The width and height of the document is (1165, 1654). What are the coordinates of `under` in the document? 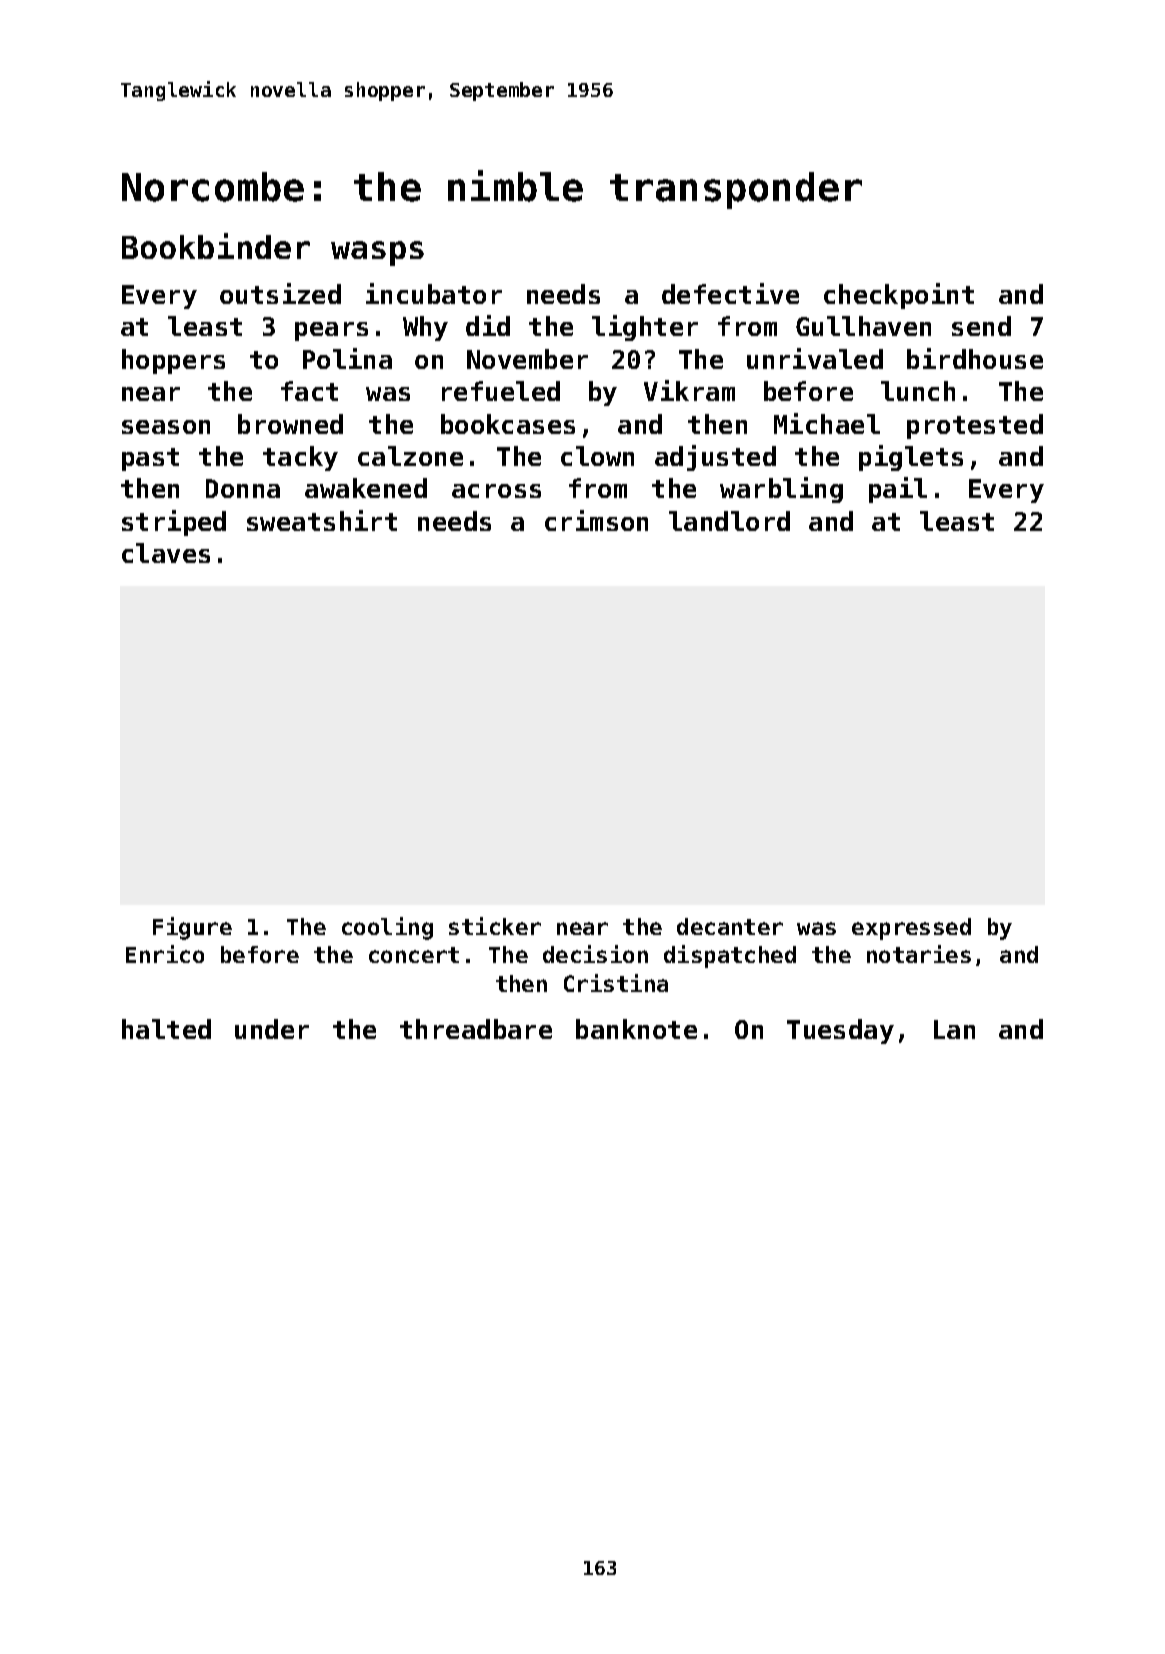 It's located at (272, 1029).
